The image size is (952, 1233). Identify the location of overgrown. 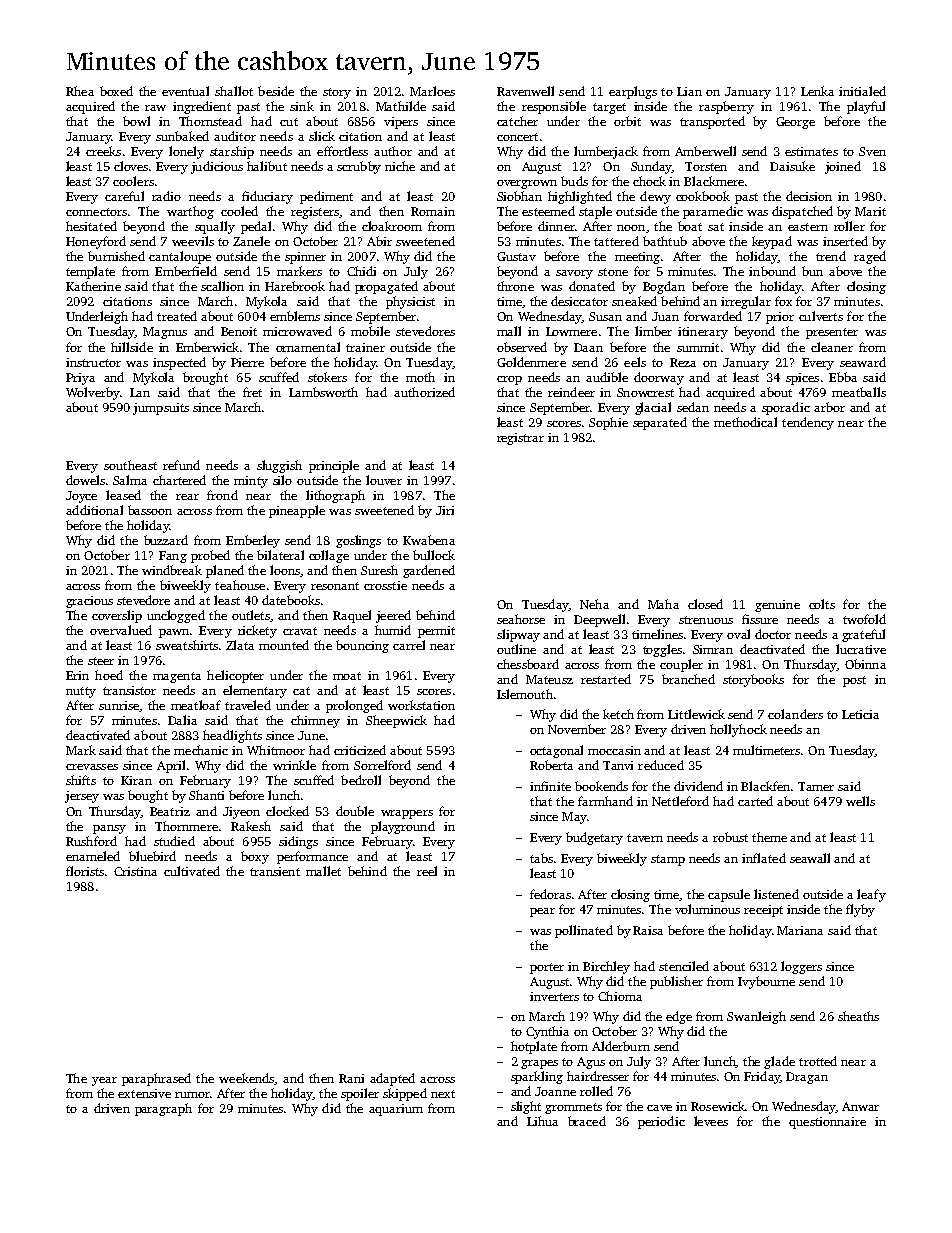
(527, 184).
